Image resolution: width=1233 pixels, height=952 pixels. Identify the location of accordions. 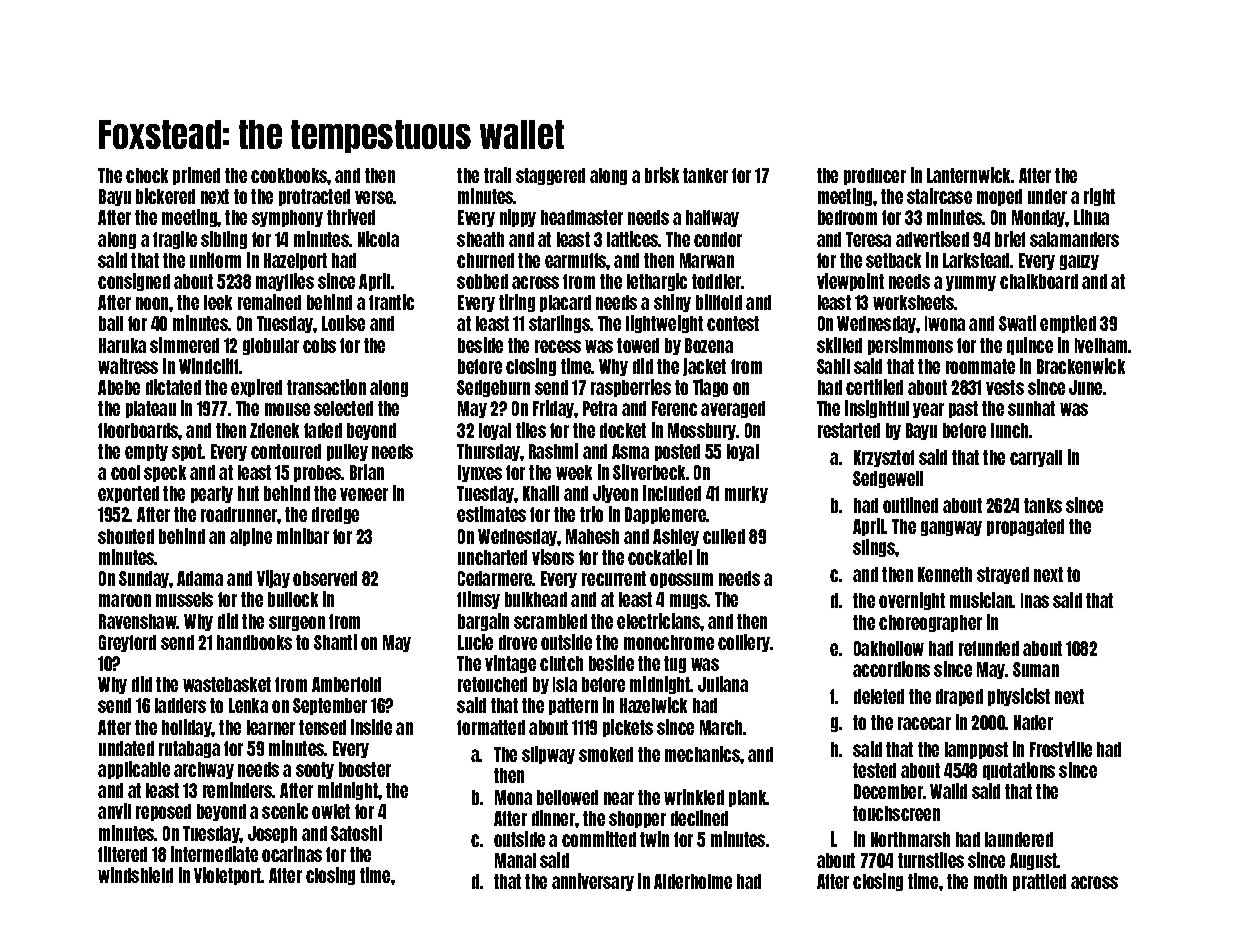
(891, 669).
